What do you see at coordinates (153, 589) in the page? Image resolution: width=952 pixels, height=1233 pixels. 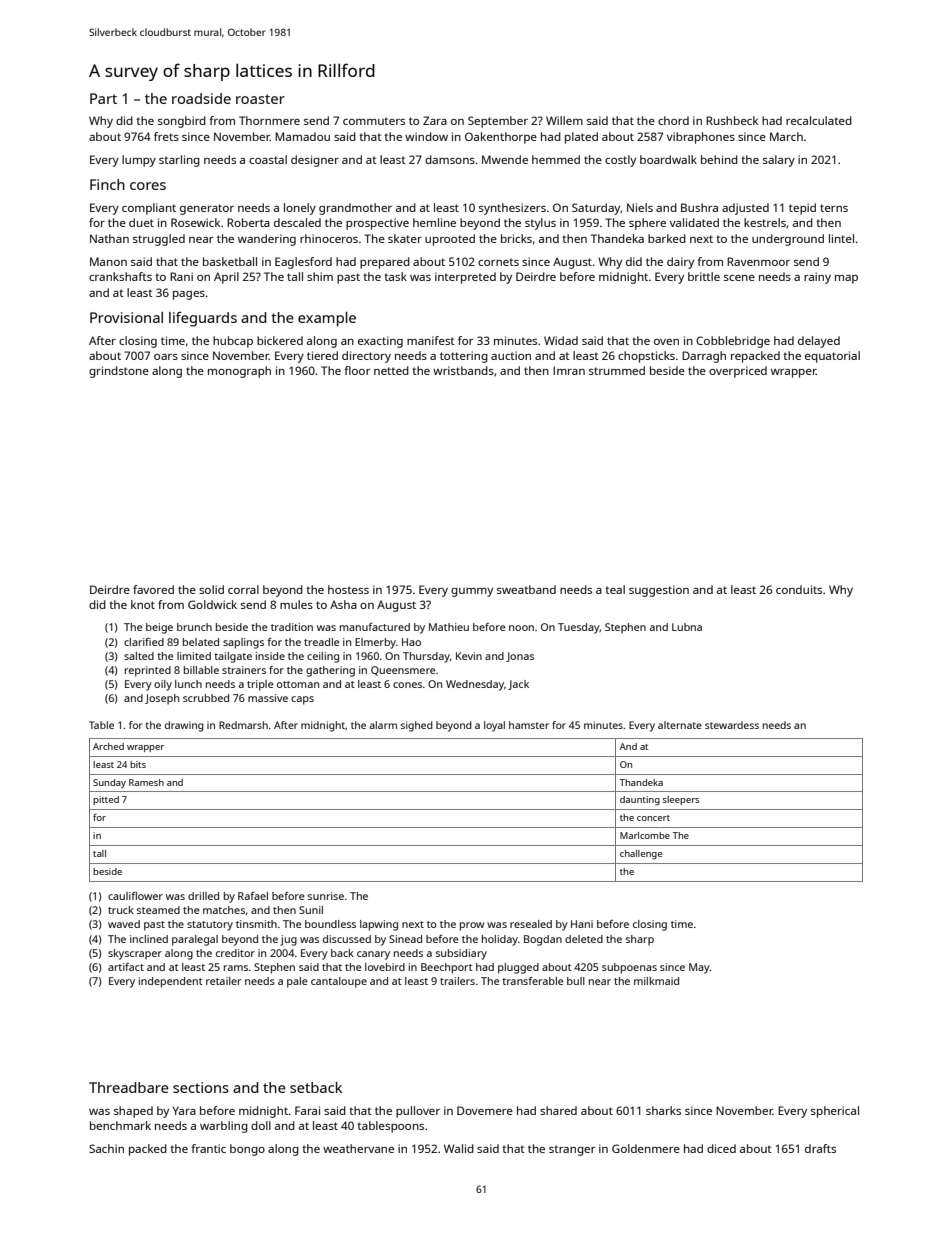 I see `favored` at bounding box center [153, 589].
